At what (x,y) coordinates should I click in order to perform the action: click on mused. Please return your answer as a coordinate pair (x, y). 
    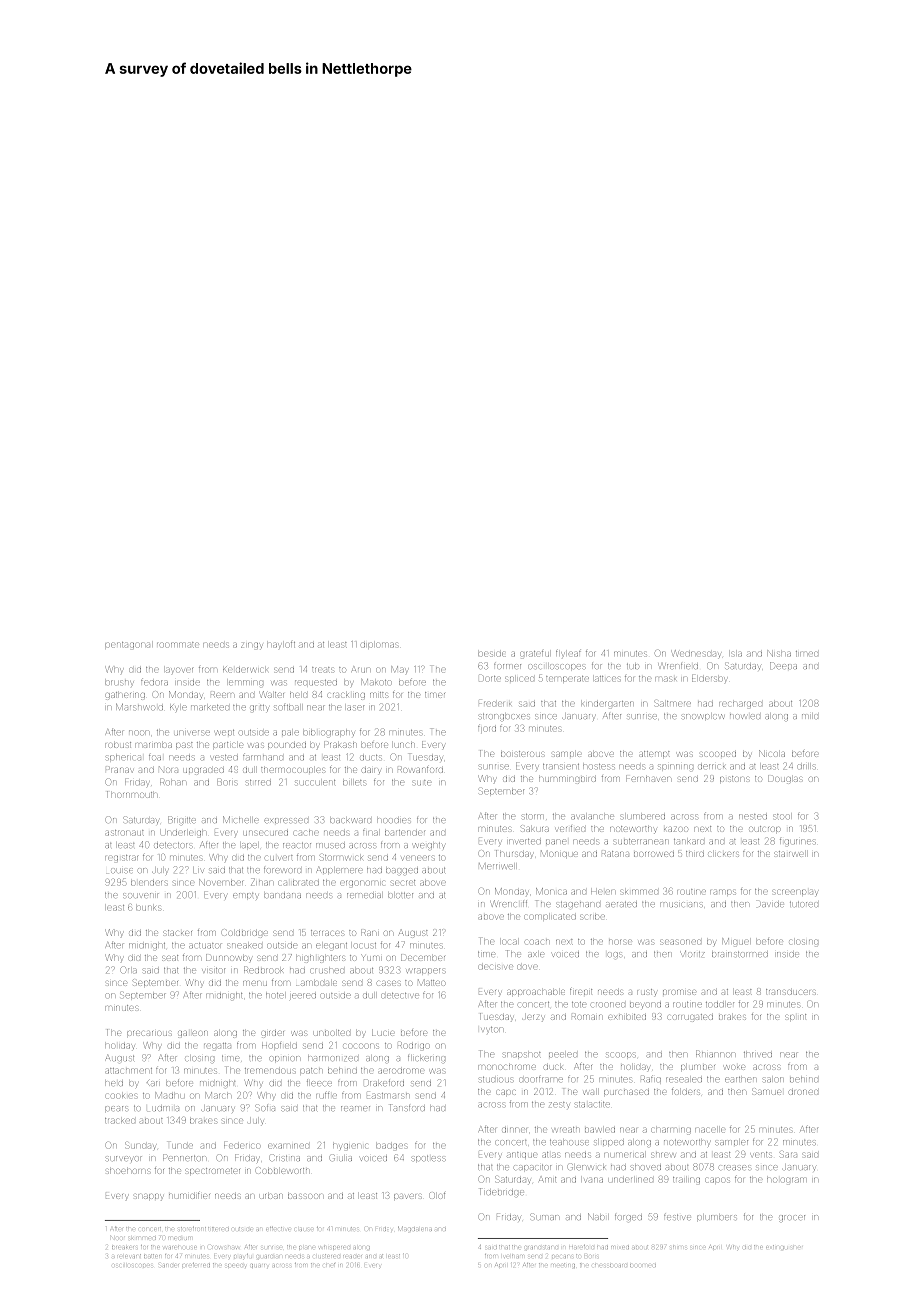
    Looking at the image, I should click on (330, 845).
